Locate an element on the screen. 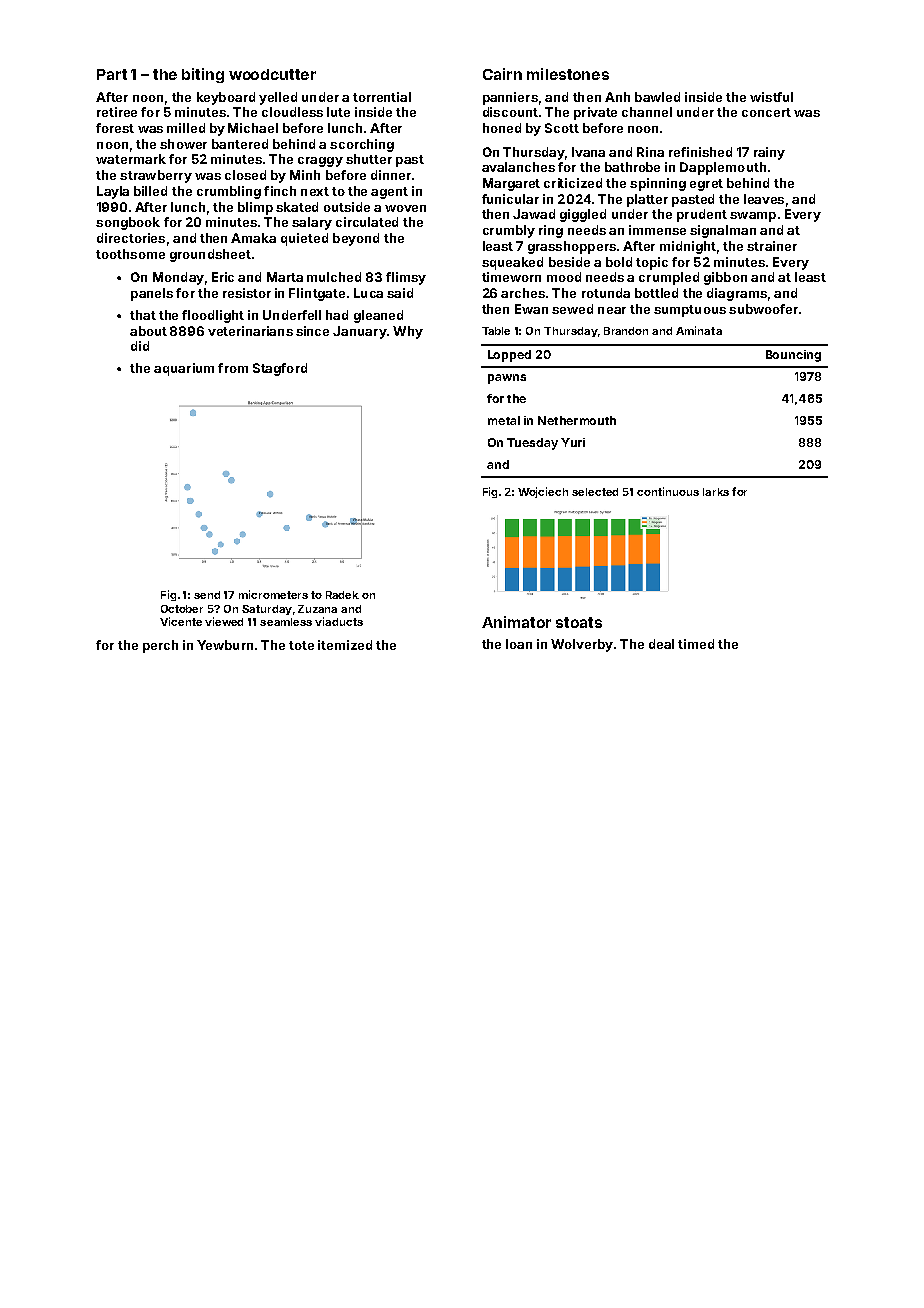 Image resolution: width=924 pixels, height=1308 pixels. panels is located at coordinates (152, 294).
